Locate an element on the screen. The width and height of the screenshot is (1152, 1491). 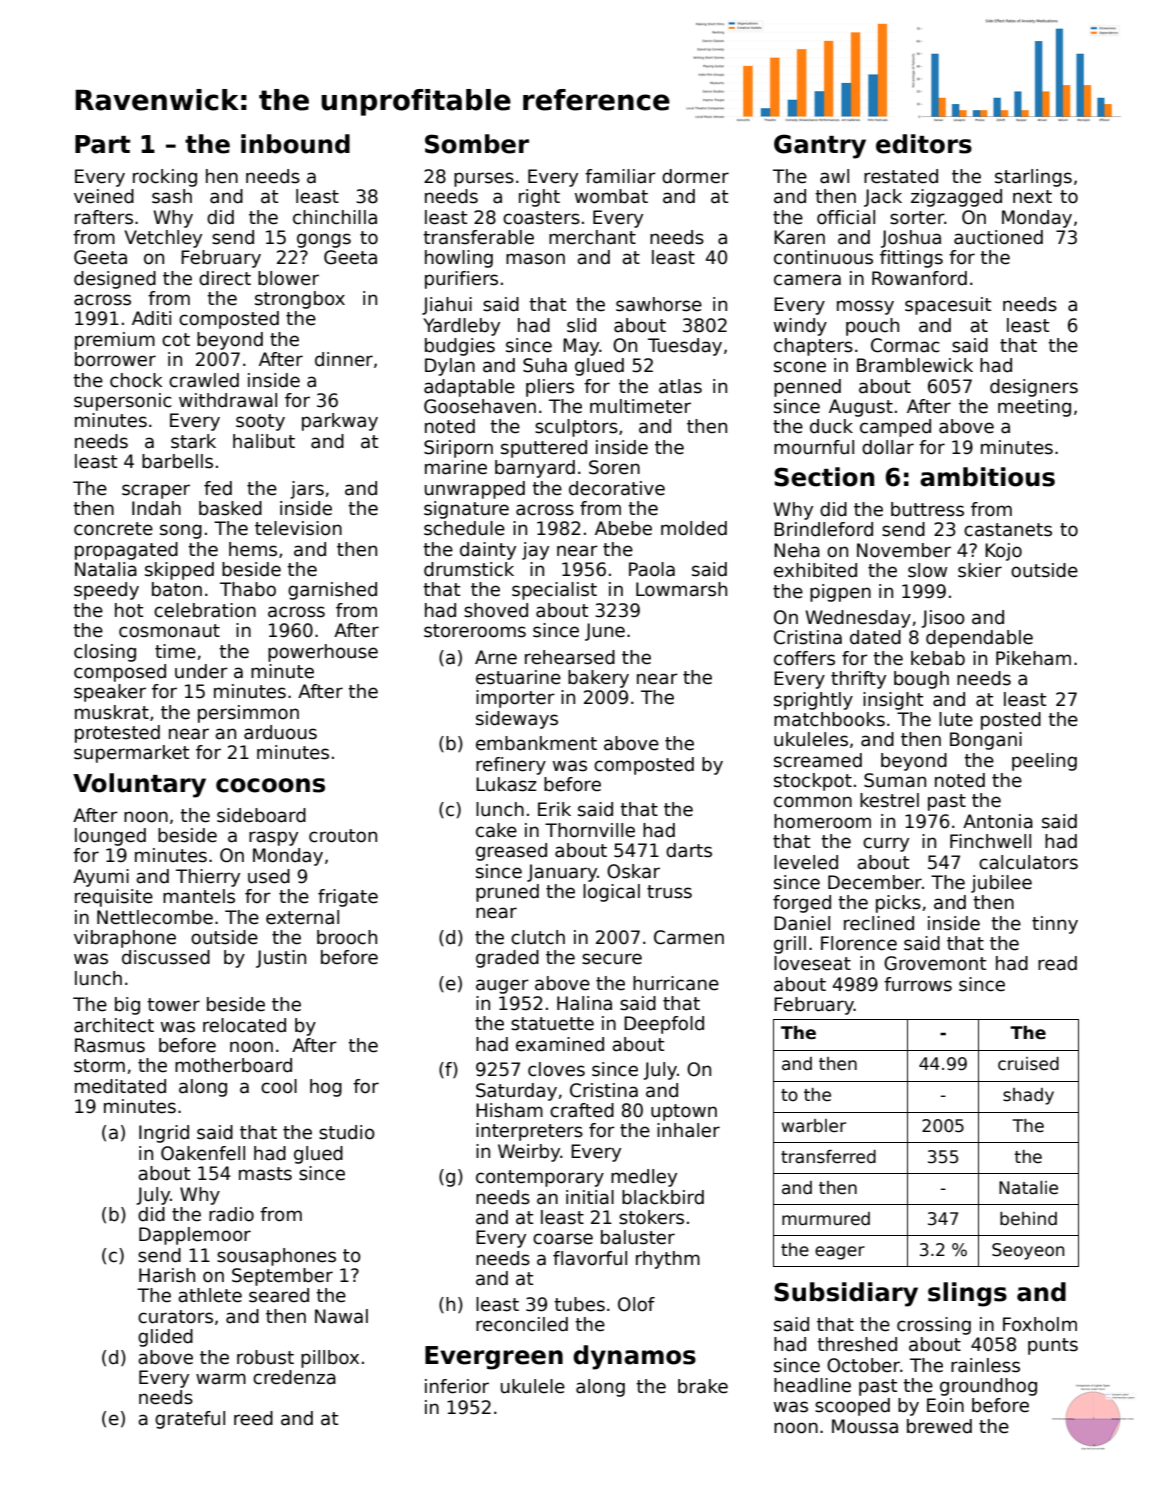
lute is located at coordinates (956, 719).
